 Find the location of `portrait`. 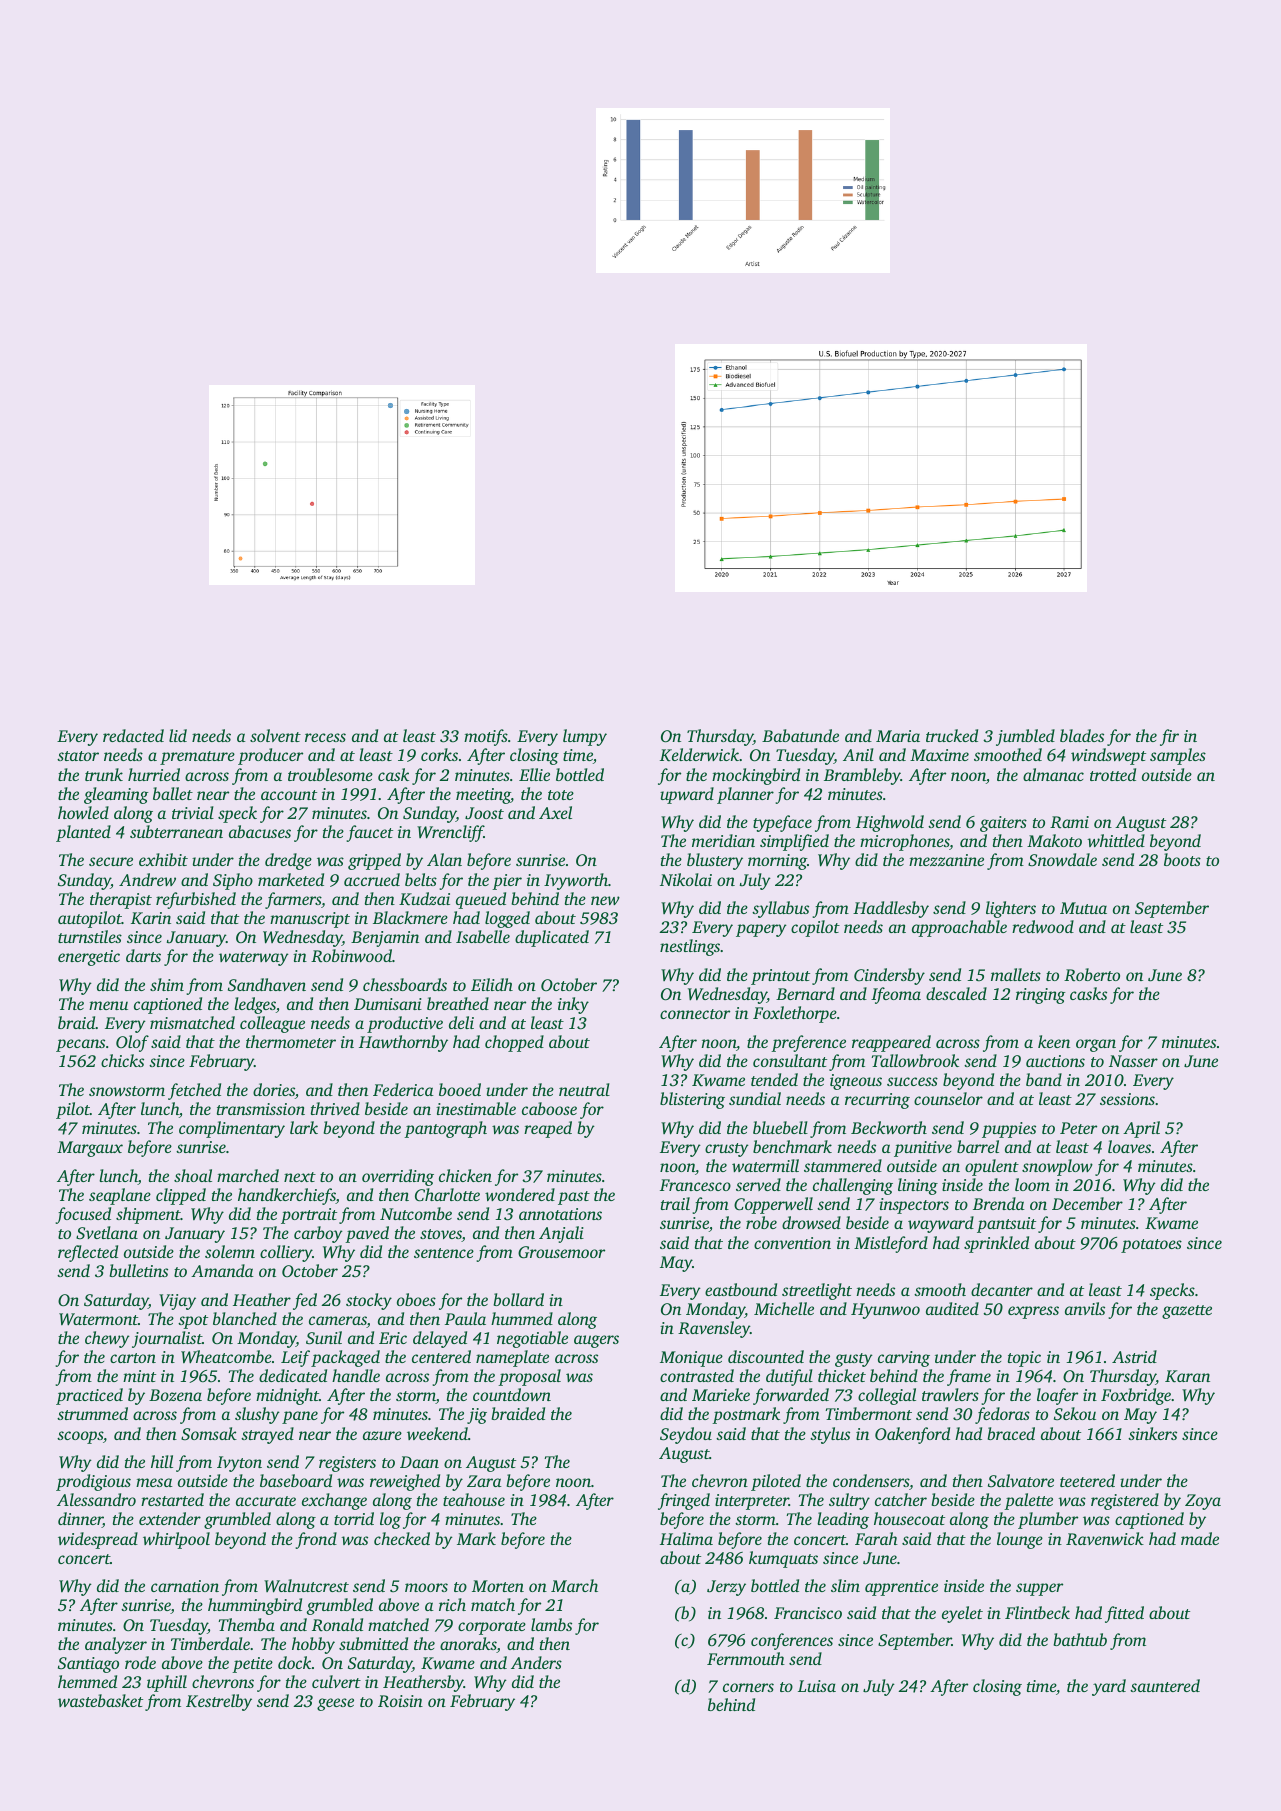

portrait is located at coordinates (309, 1216).
